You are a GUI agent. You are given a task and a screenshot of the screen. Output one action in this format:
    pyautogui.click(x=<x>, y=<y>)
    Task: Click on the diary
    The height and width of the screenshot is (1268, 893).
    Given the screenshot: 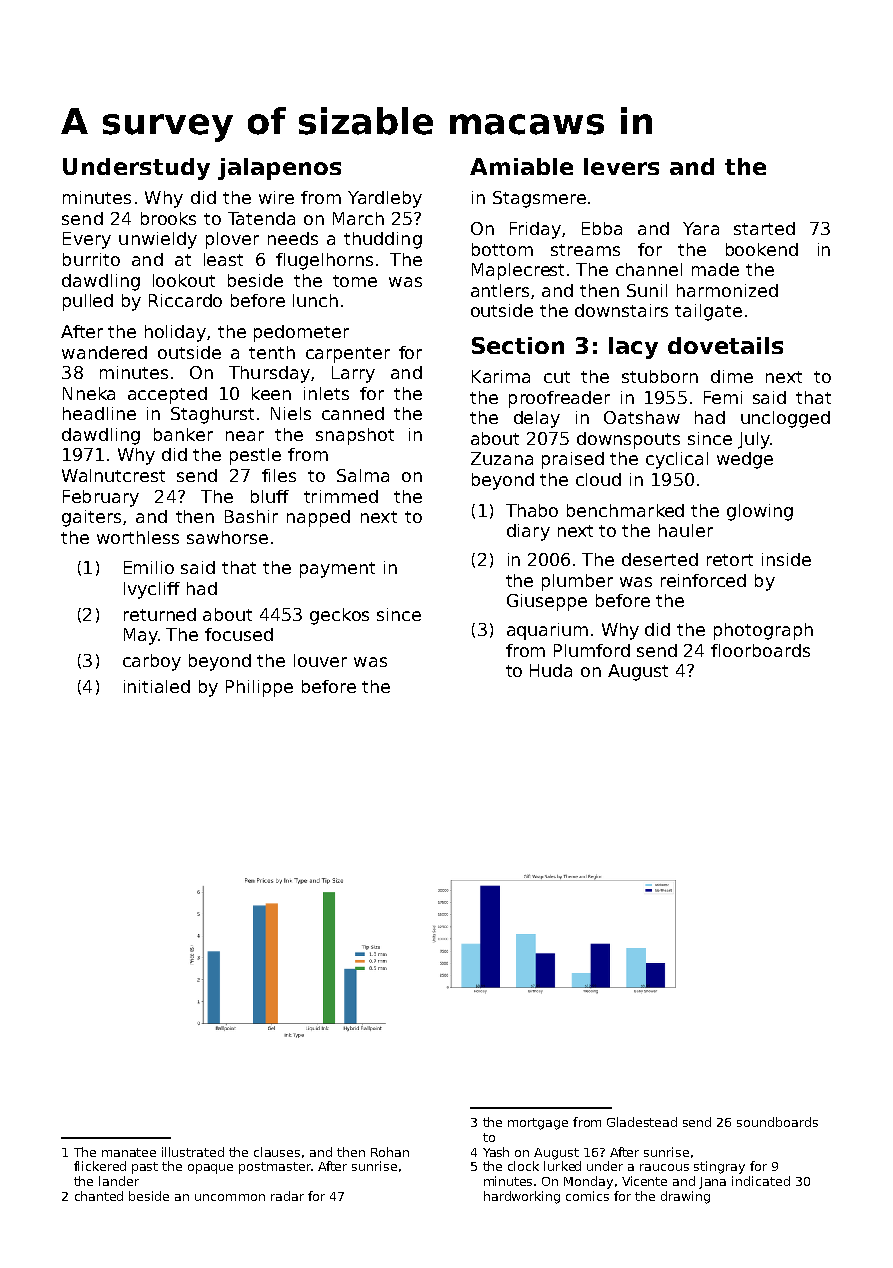 What is the action you would take?
    pyautogui.click(x=528, y=532)
